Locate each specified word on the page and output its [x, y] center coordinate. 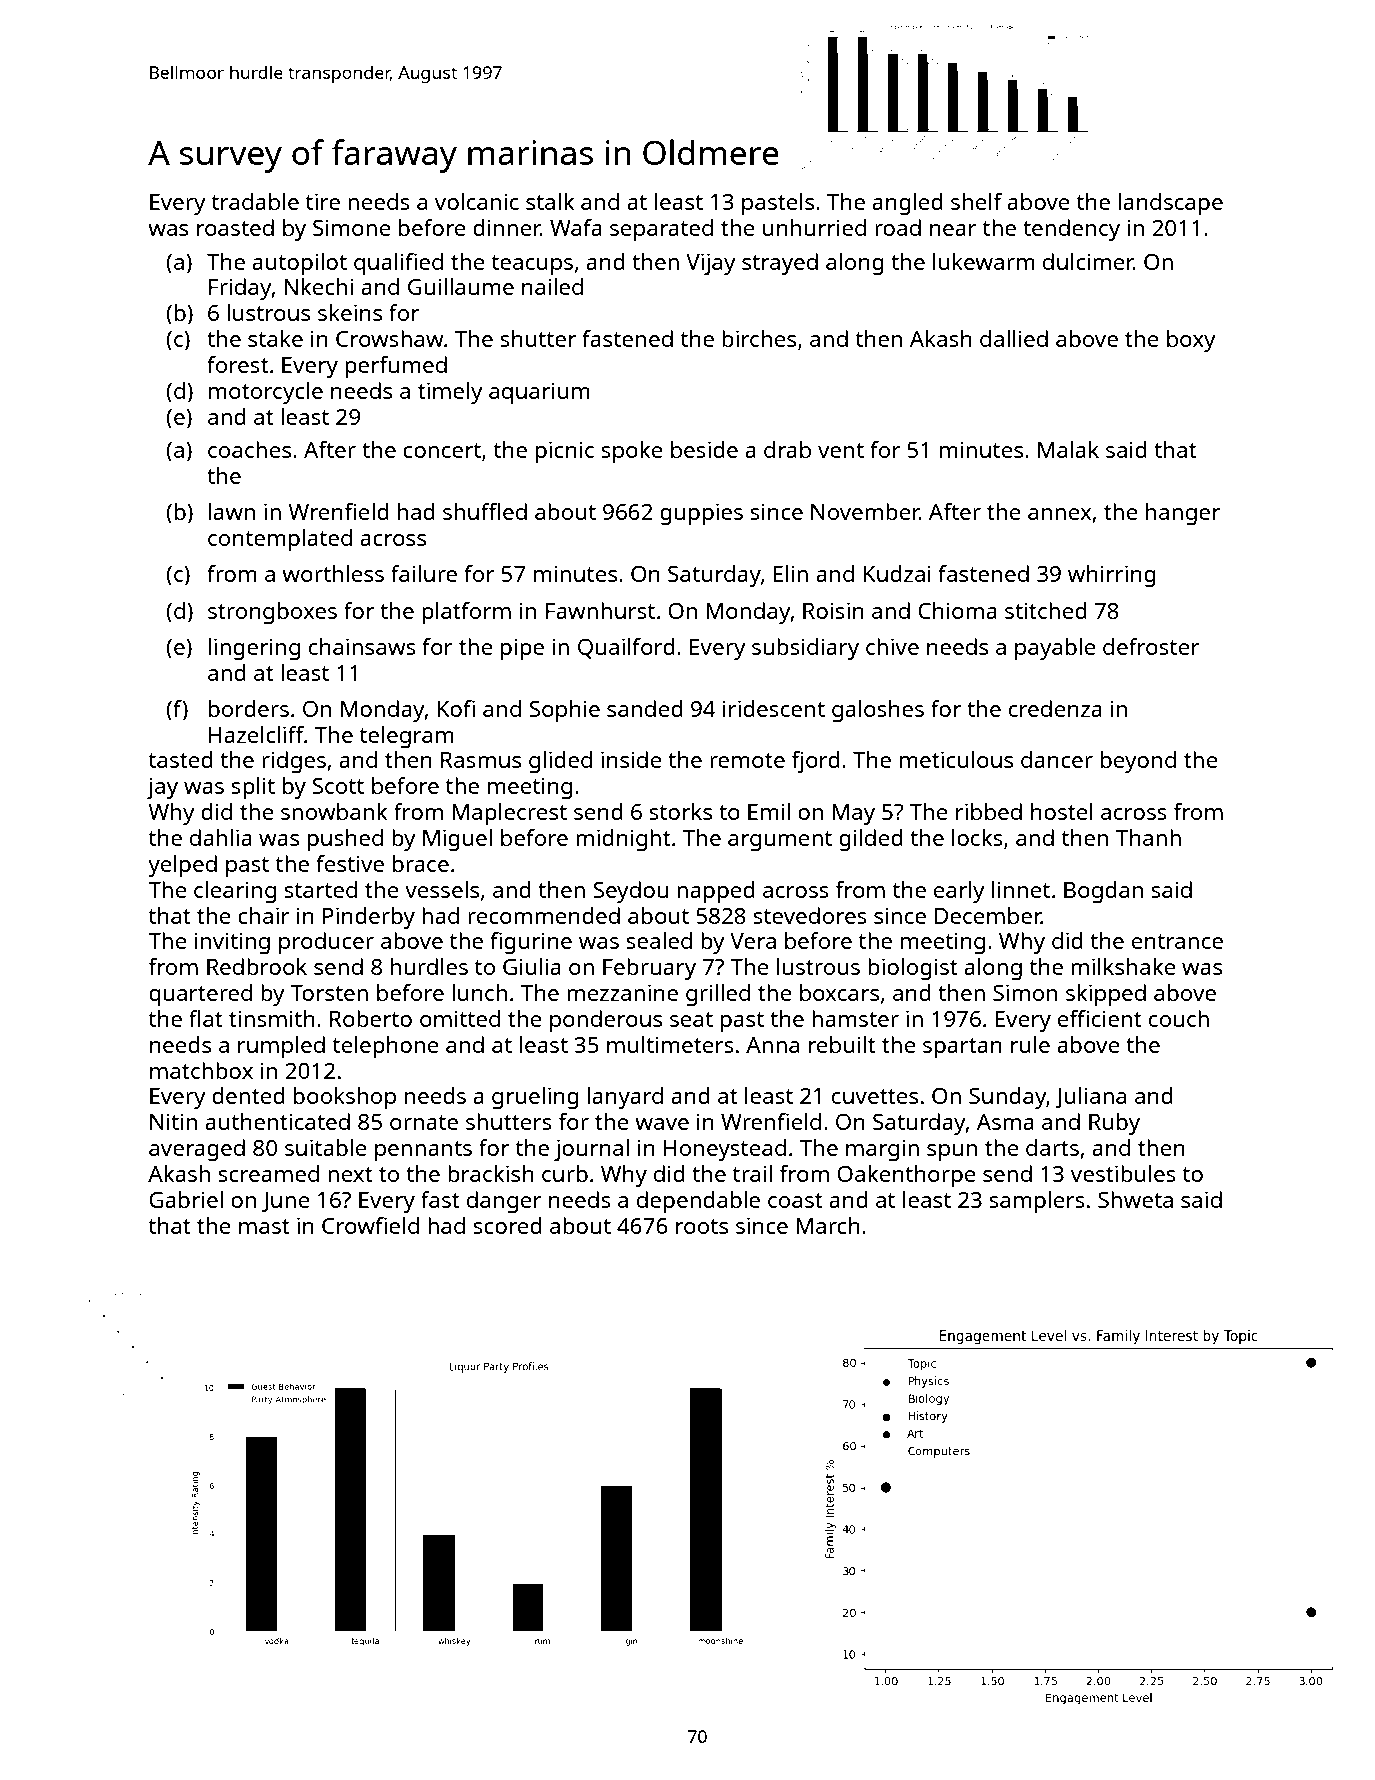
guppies [701, 514]
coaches [249, 449]
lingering [254, 649]
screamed [268, 1173]
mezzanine [622, 992]
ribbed [989, 811]
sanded [645, 708]
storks [680, 811]
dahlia [221, 837]
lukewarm [984, 261]
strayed [780, 264]
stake [275, 338]
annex [1060, 514]
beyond [1138, 762]
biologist [913, 969]
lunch [479, 992]
